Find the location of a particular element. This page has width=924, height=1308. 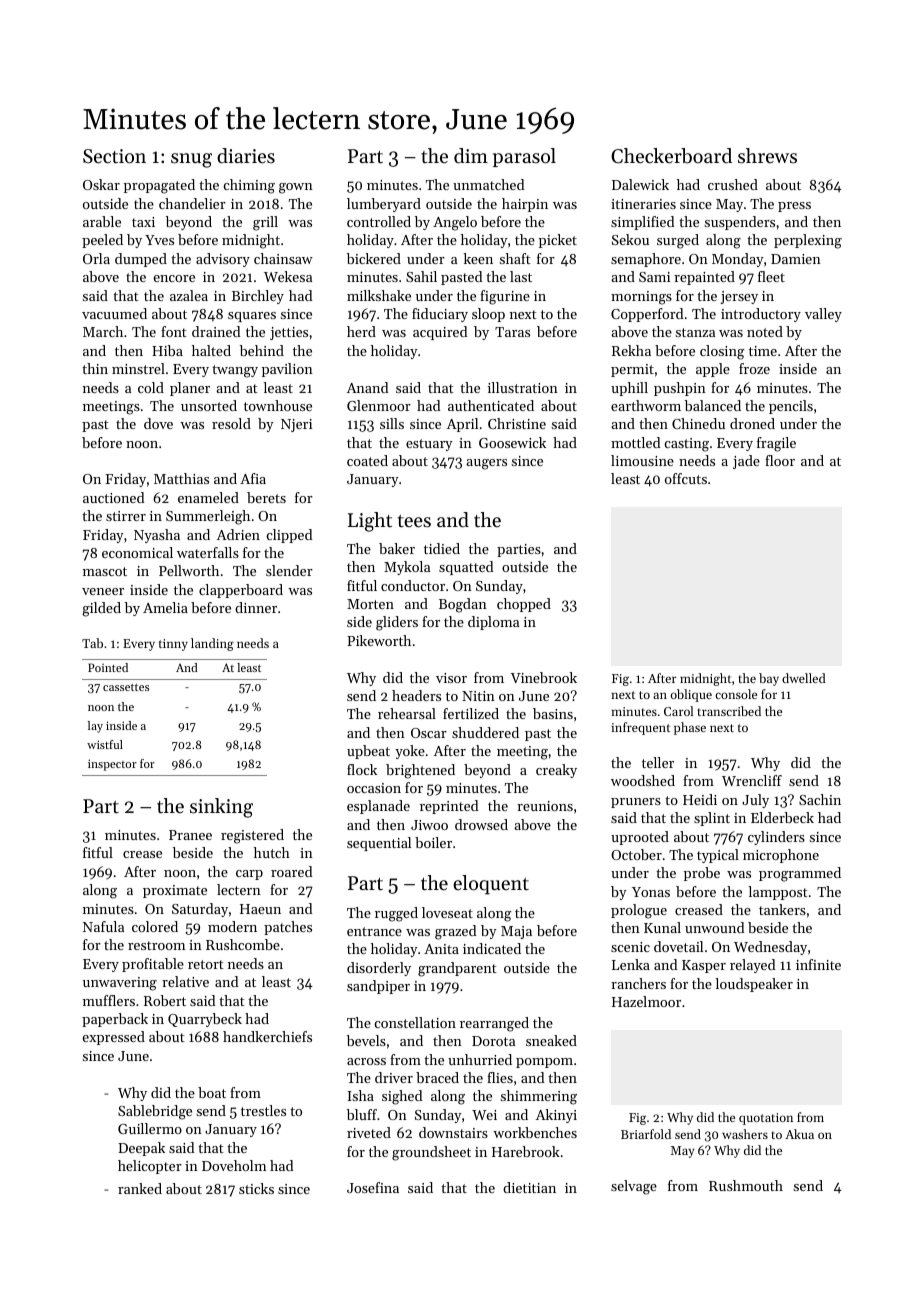

Sahil is located at coordinates (421, 276).
